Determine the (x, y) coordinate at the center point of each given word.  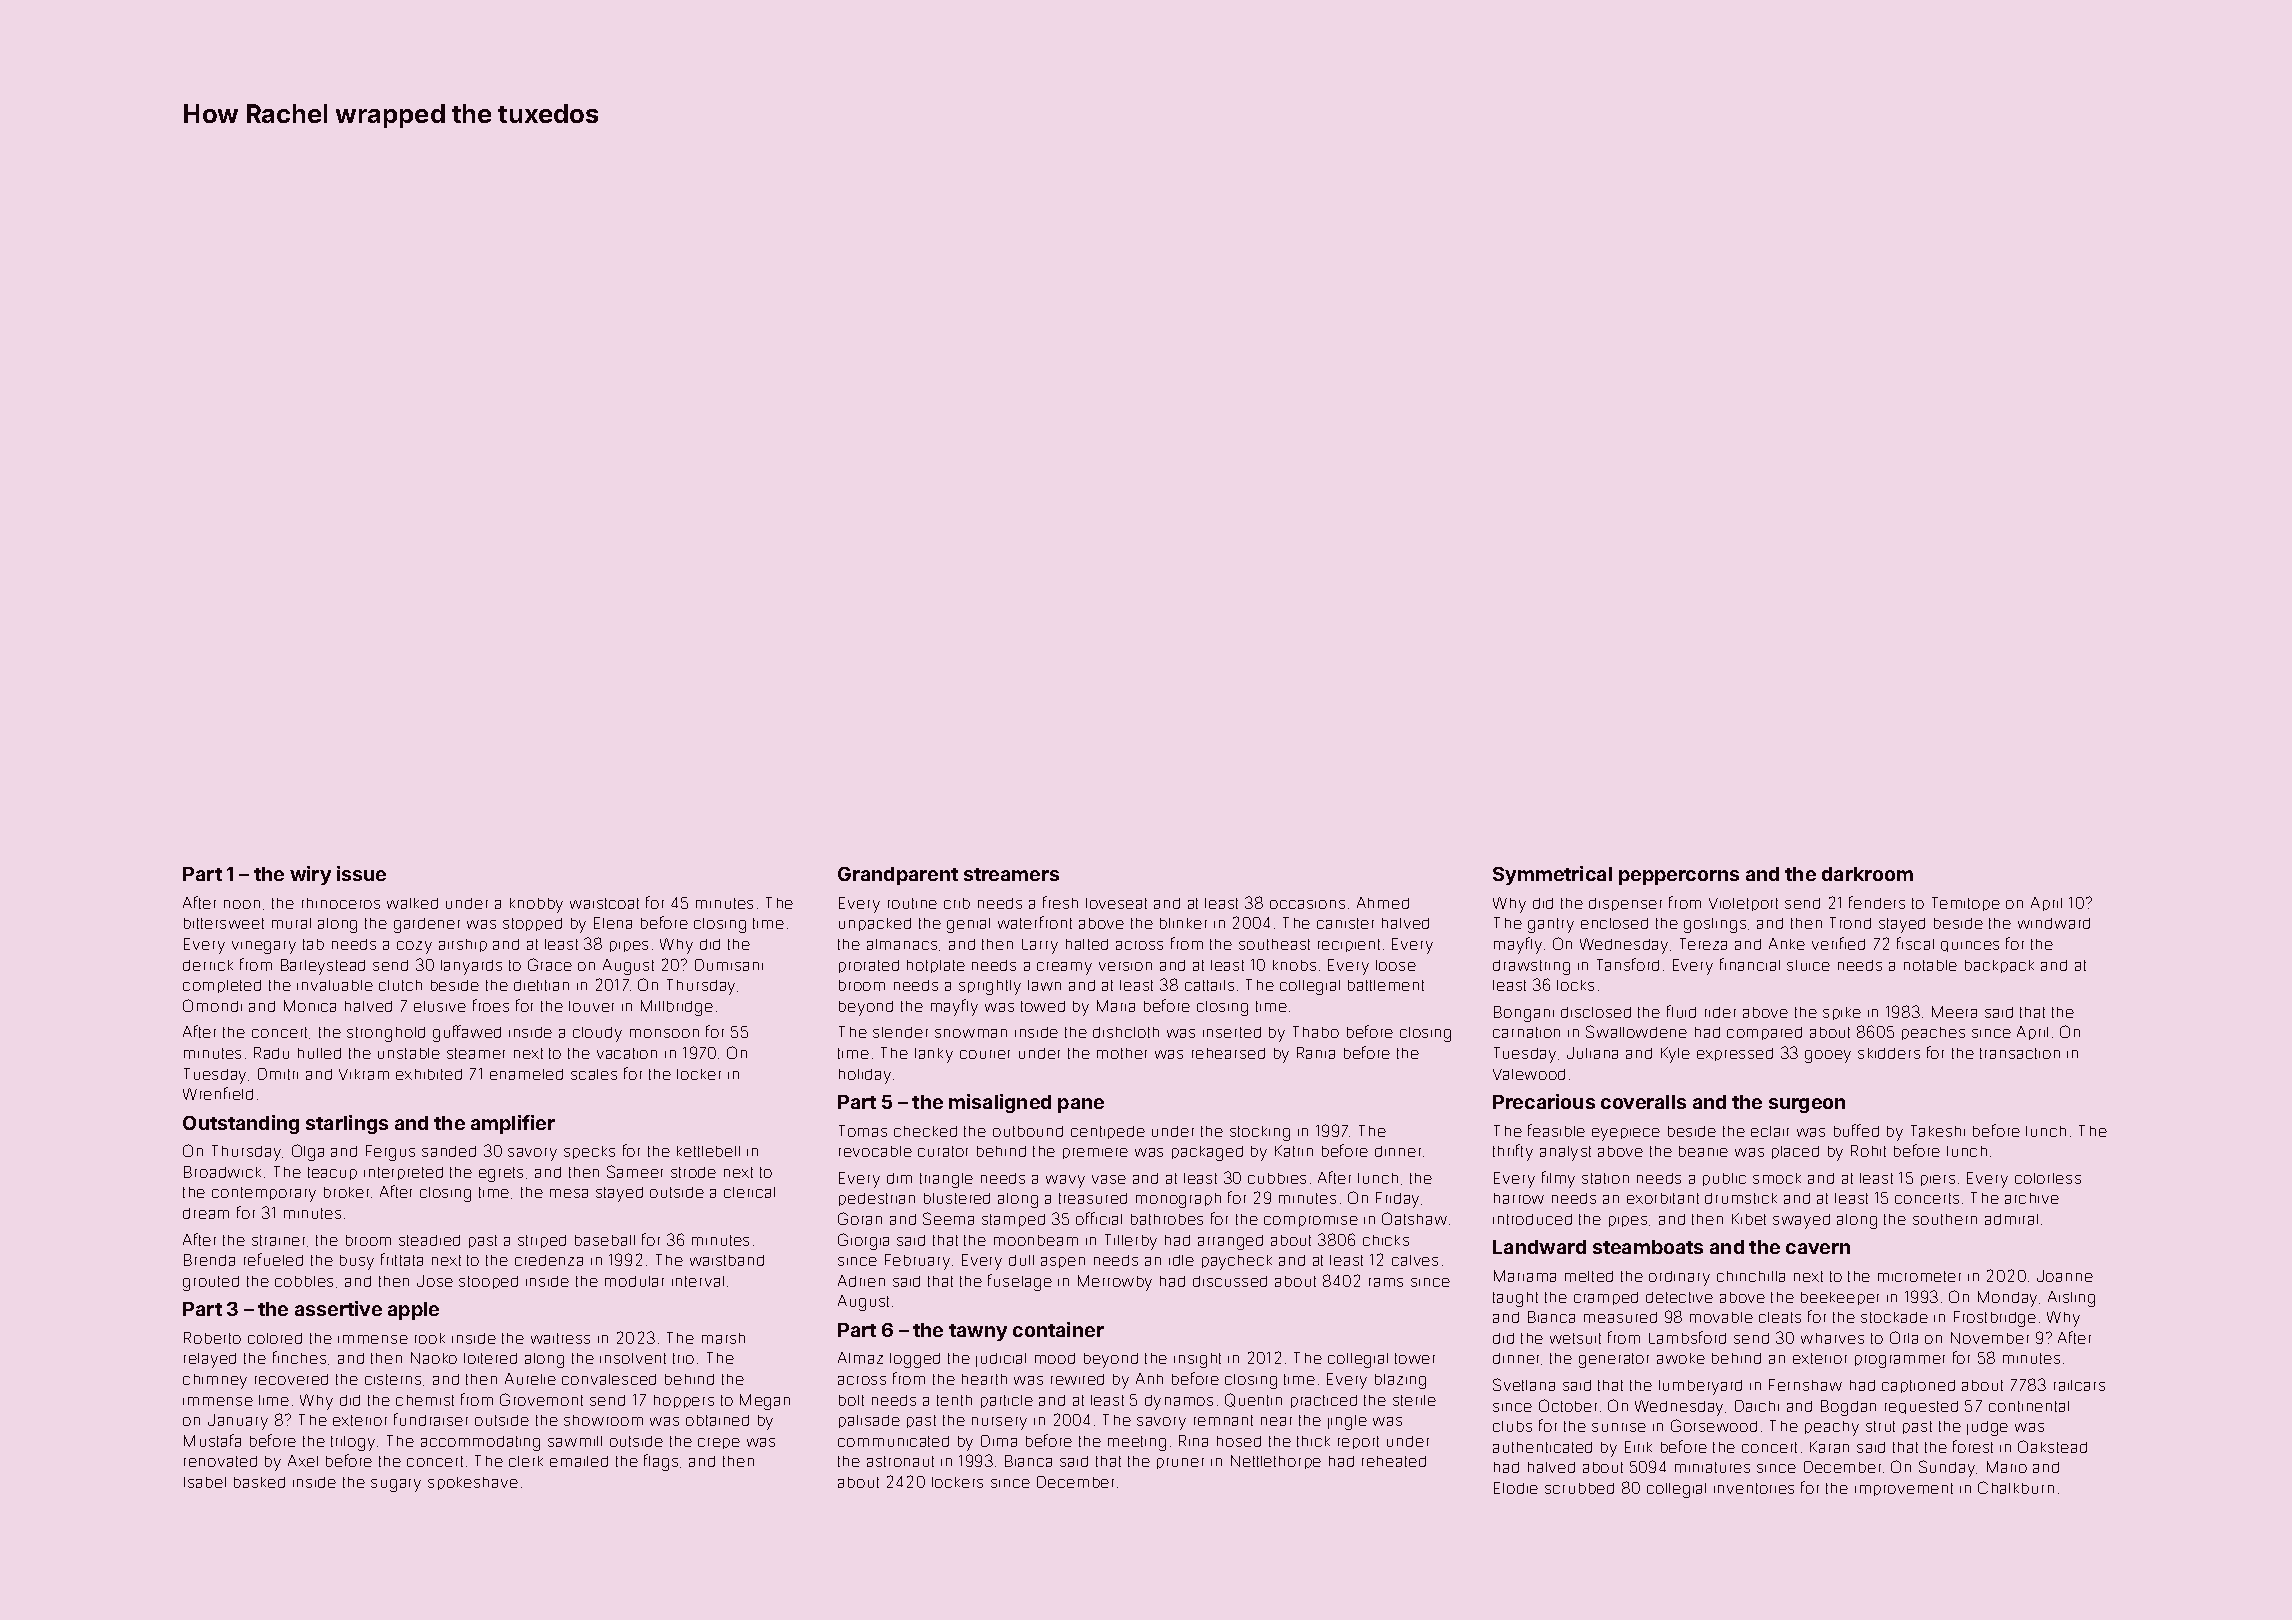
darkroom (1867, 874)
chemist (425, 1400)
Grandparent (898, 876)
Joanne (2065, 1276)
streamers (1011, 874)
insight (1197, 1360)
